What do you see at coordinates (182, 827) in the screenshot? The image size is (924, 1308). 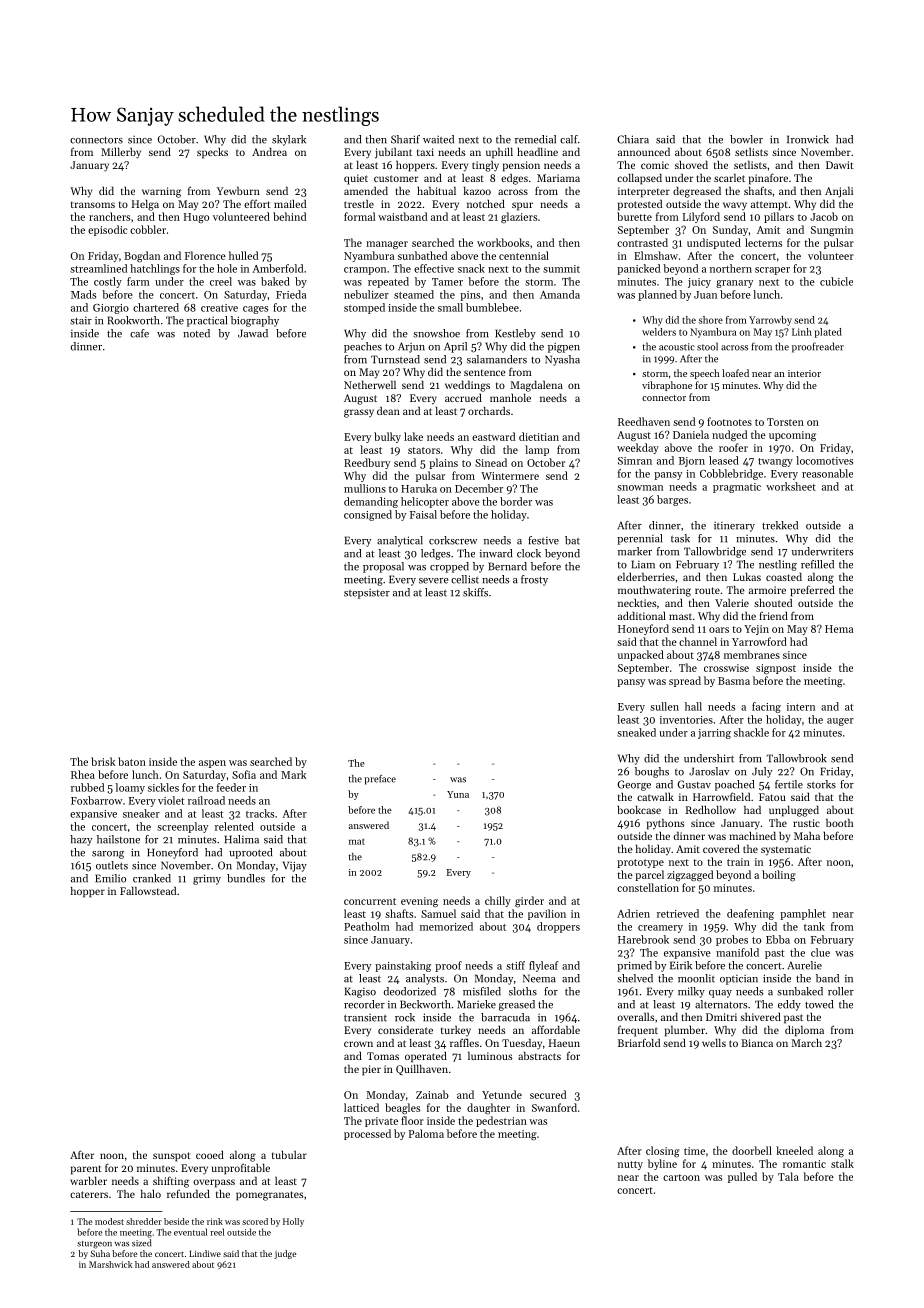 I see `screenplay` at bounding box center [182, 827].
